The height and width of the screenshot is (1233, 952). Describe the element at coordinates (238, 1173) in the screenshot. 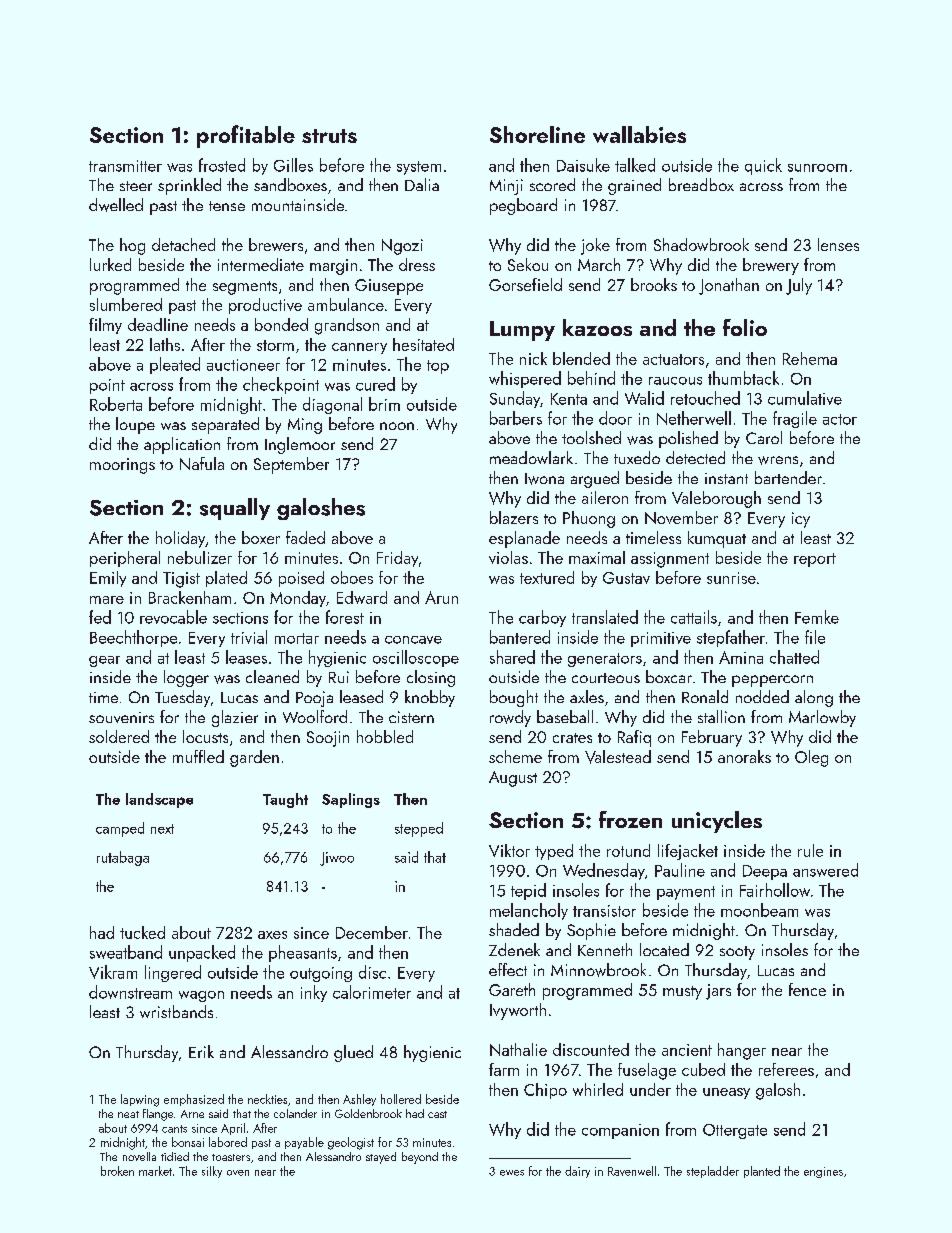

I see `oven` at that location.
